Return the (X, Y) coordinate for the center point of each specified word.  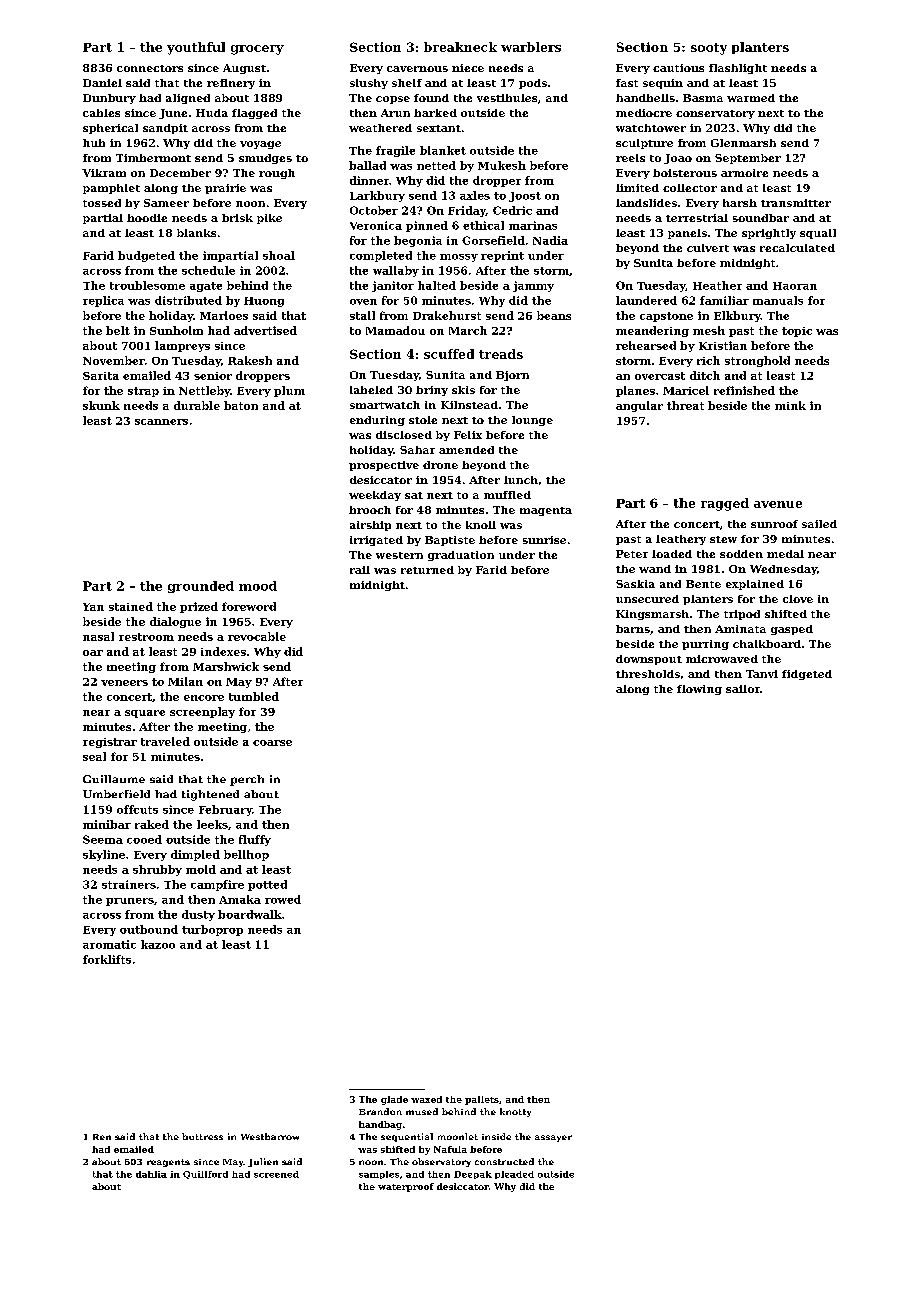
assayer (553, 1138)
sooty (709, 49)
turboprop (212, 930)
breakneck (460, 47)
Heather (717, 285)
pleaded (514, 1175)
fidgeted (807, 675)
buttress (202, 1136)
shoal (279, 255)
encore (204, 698)
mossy (459, 258)
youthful (196, 48)
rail (360, 570)
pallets (482, 1100)
